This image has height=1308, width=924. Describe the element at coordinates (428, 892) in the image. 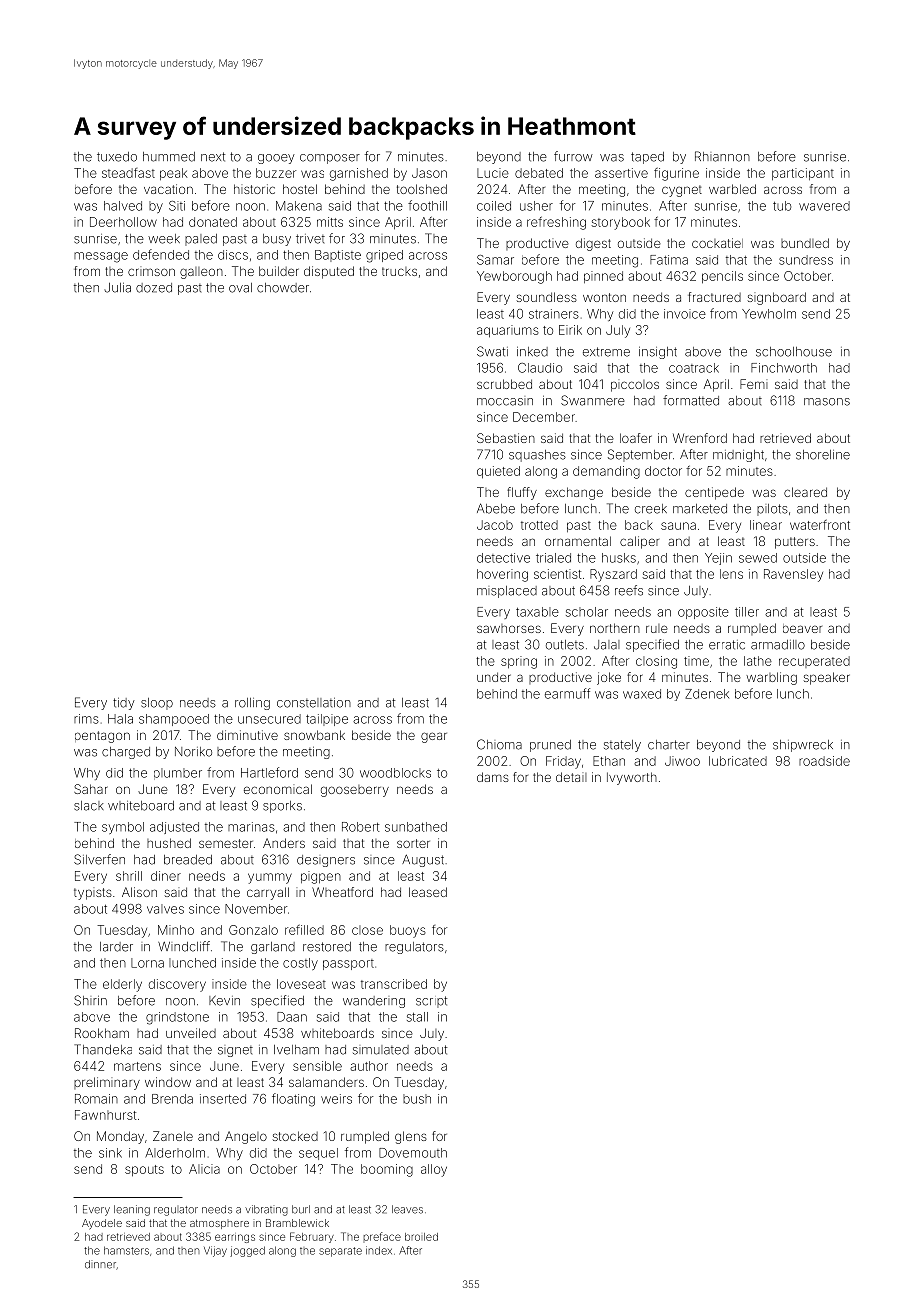

I see `leased` at that location.
